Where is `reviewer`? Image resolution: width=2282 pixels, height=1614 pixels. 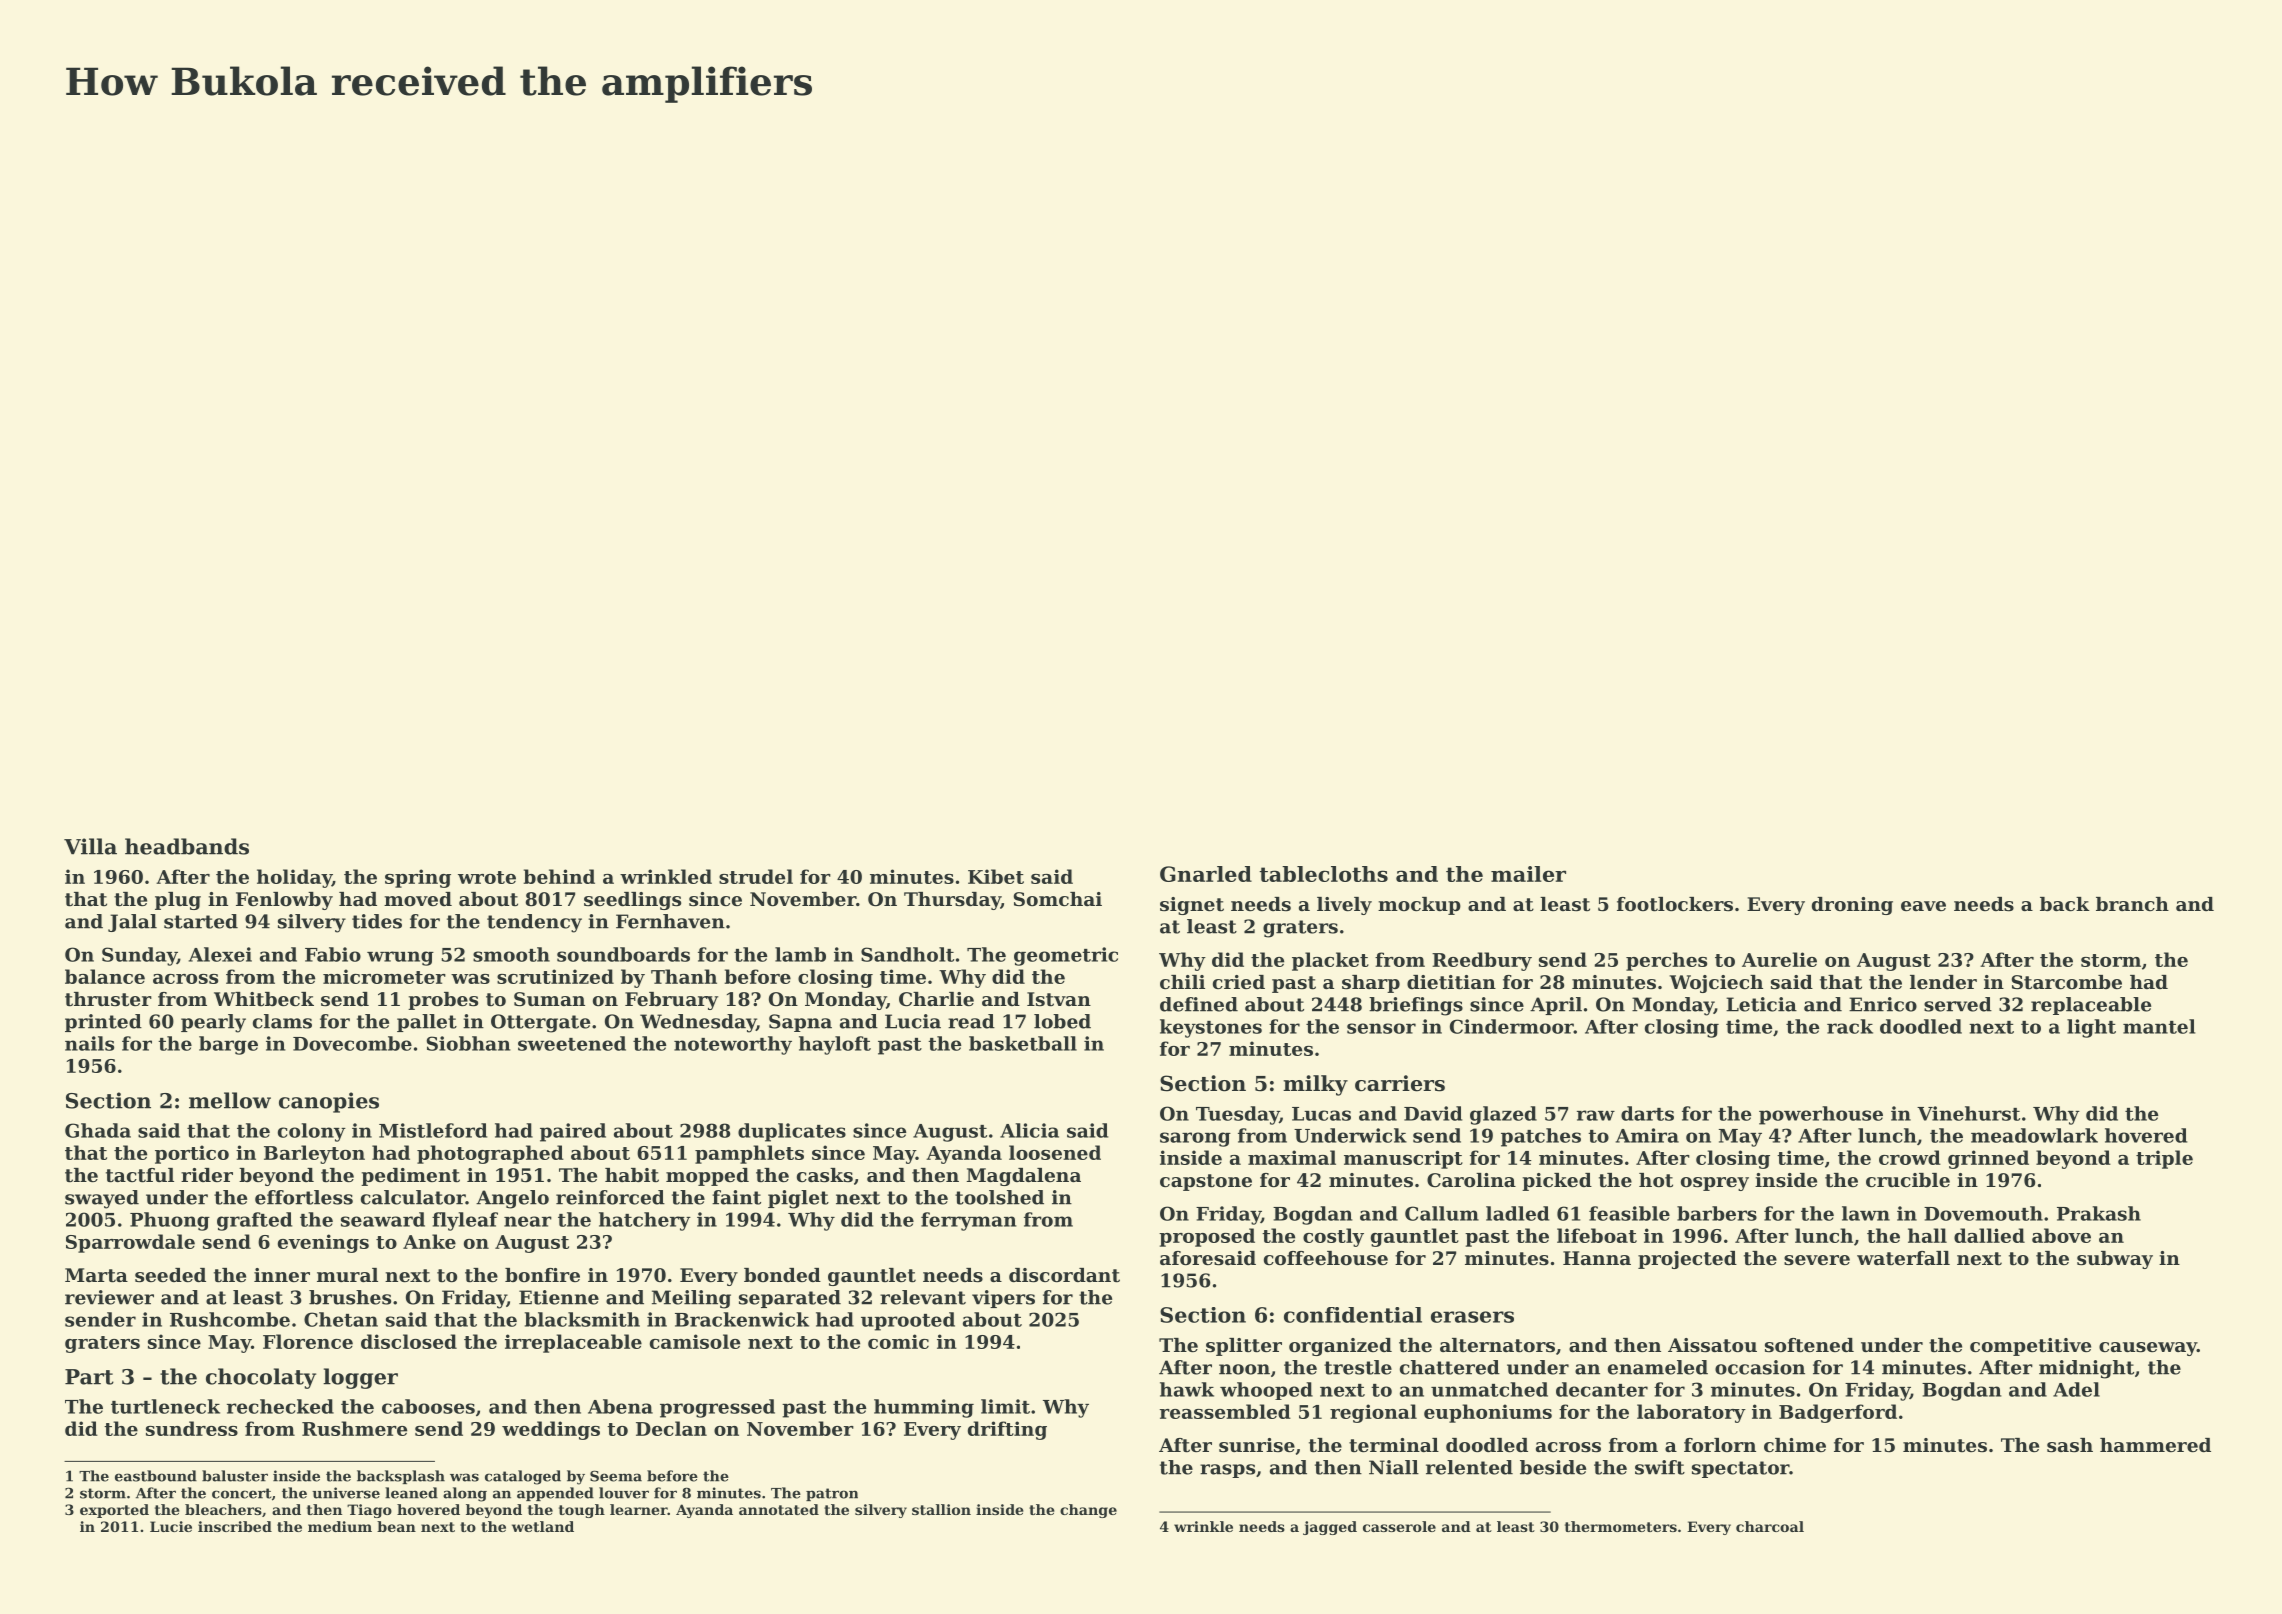 reviewer is located at coordinates (109, 1297).
